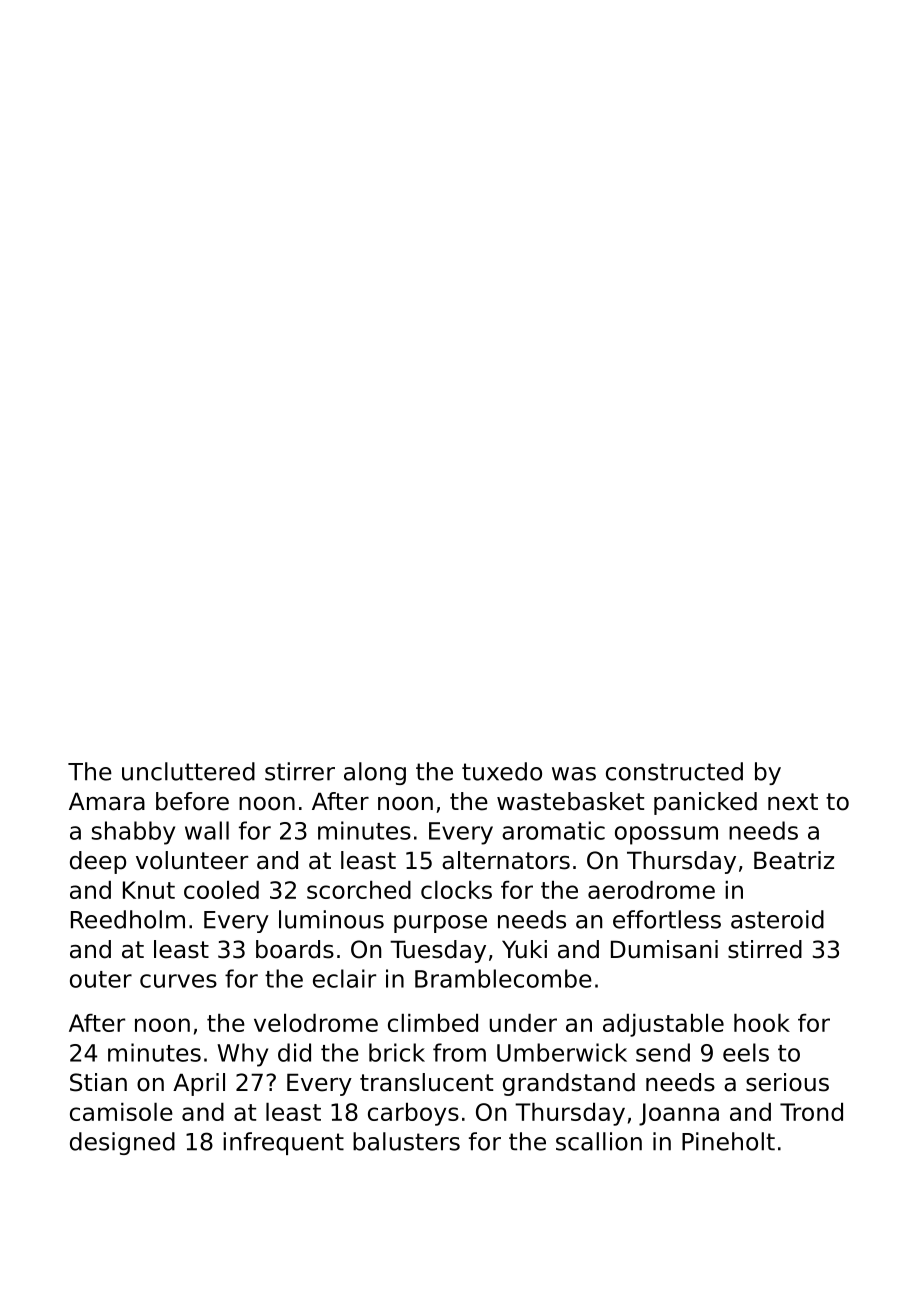  I want to click on carboys, so click(413, 1114).
